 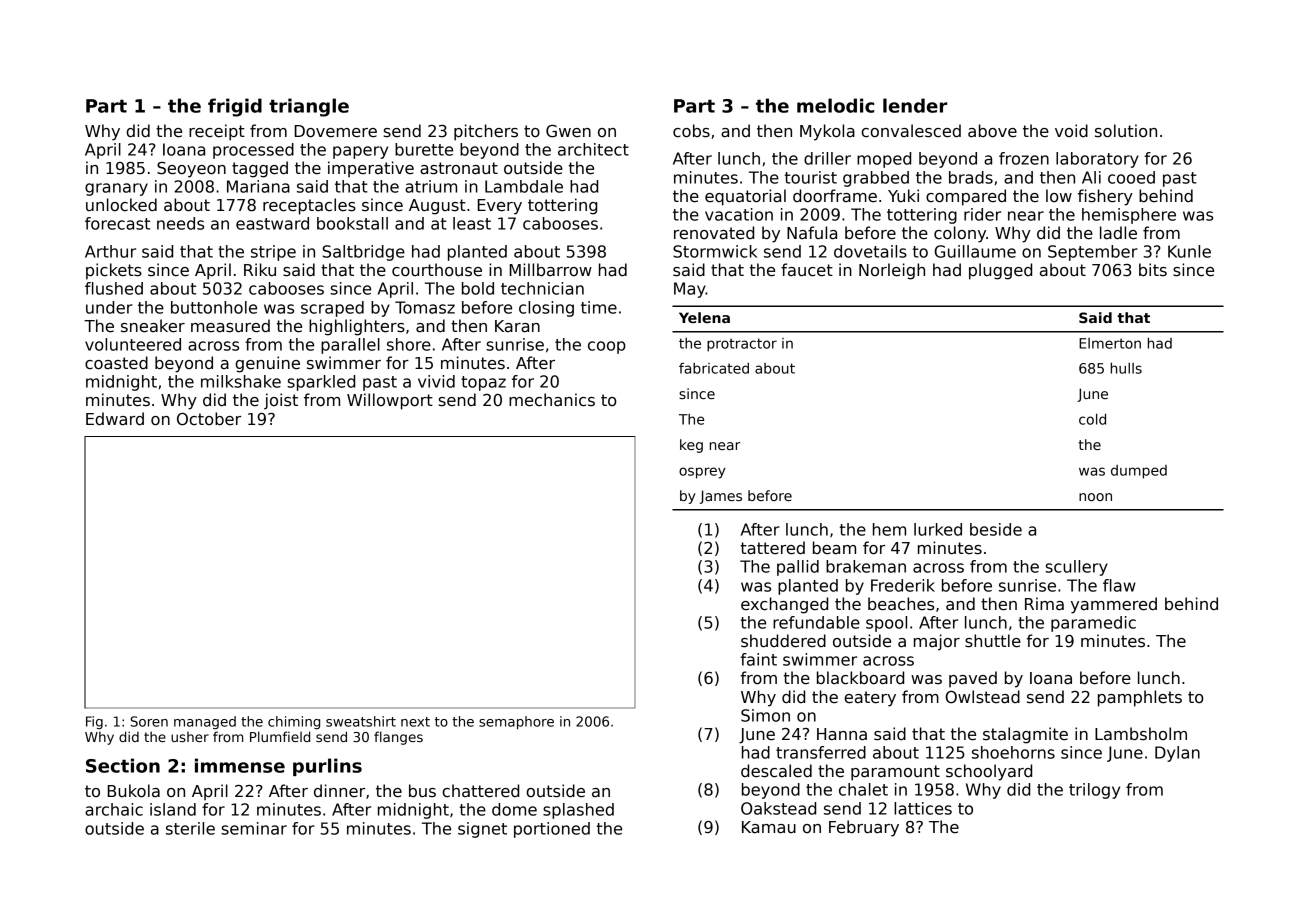 I want to click on Frederik, so click(x=903, y=585).
